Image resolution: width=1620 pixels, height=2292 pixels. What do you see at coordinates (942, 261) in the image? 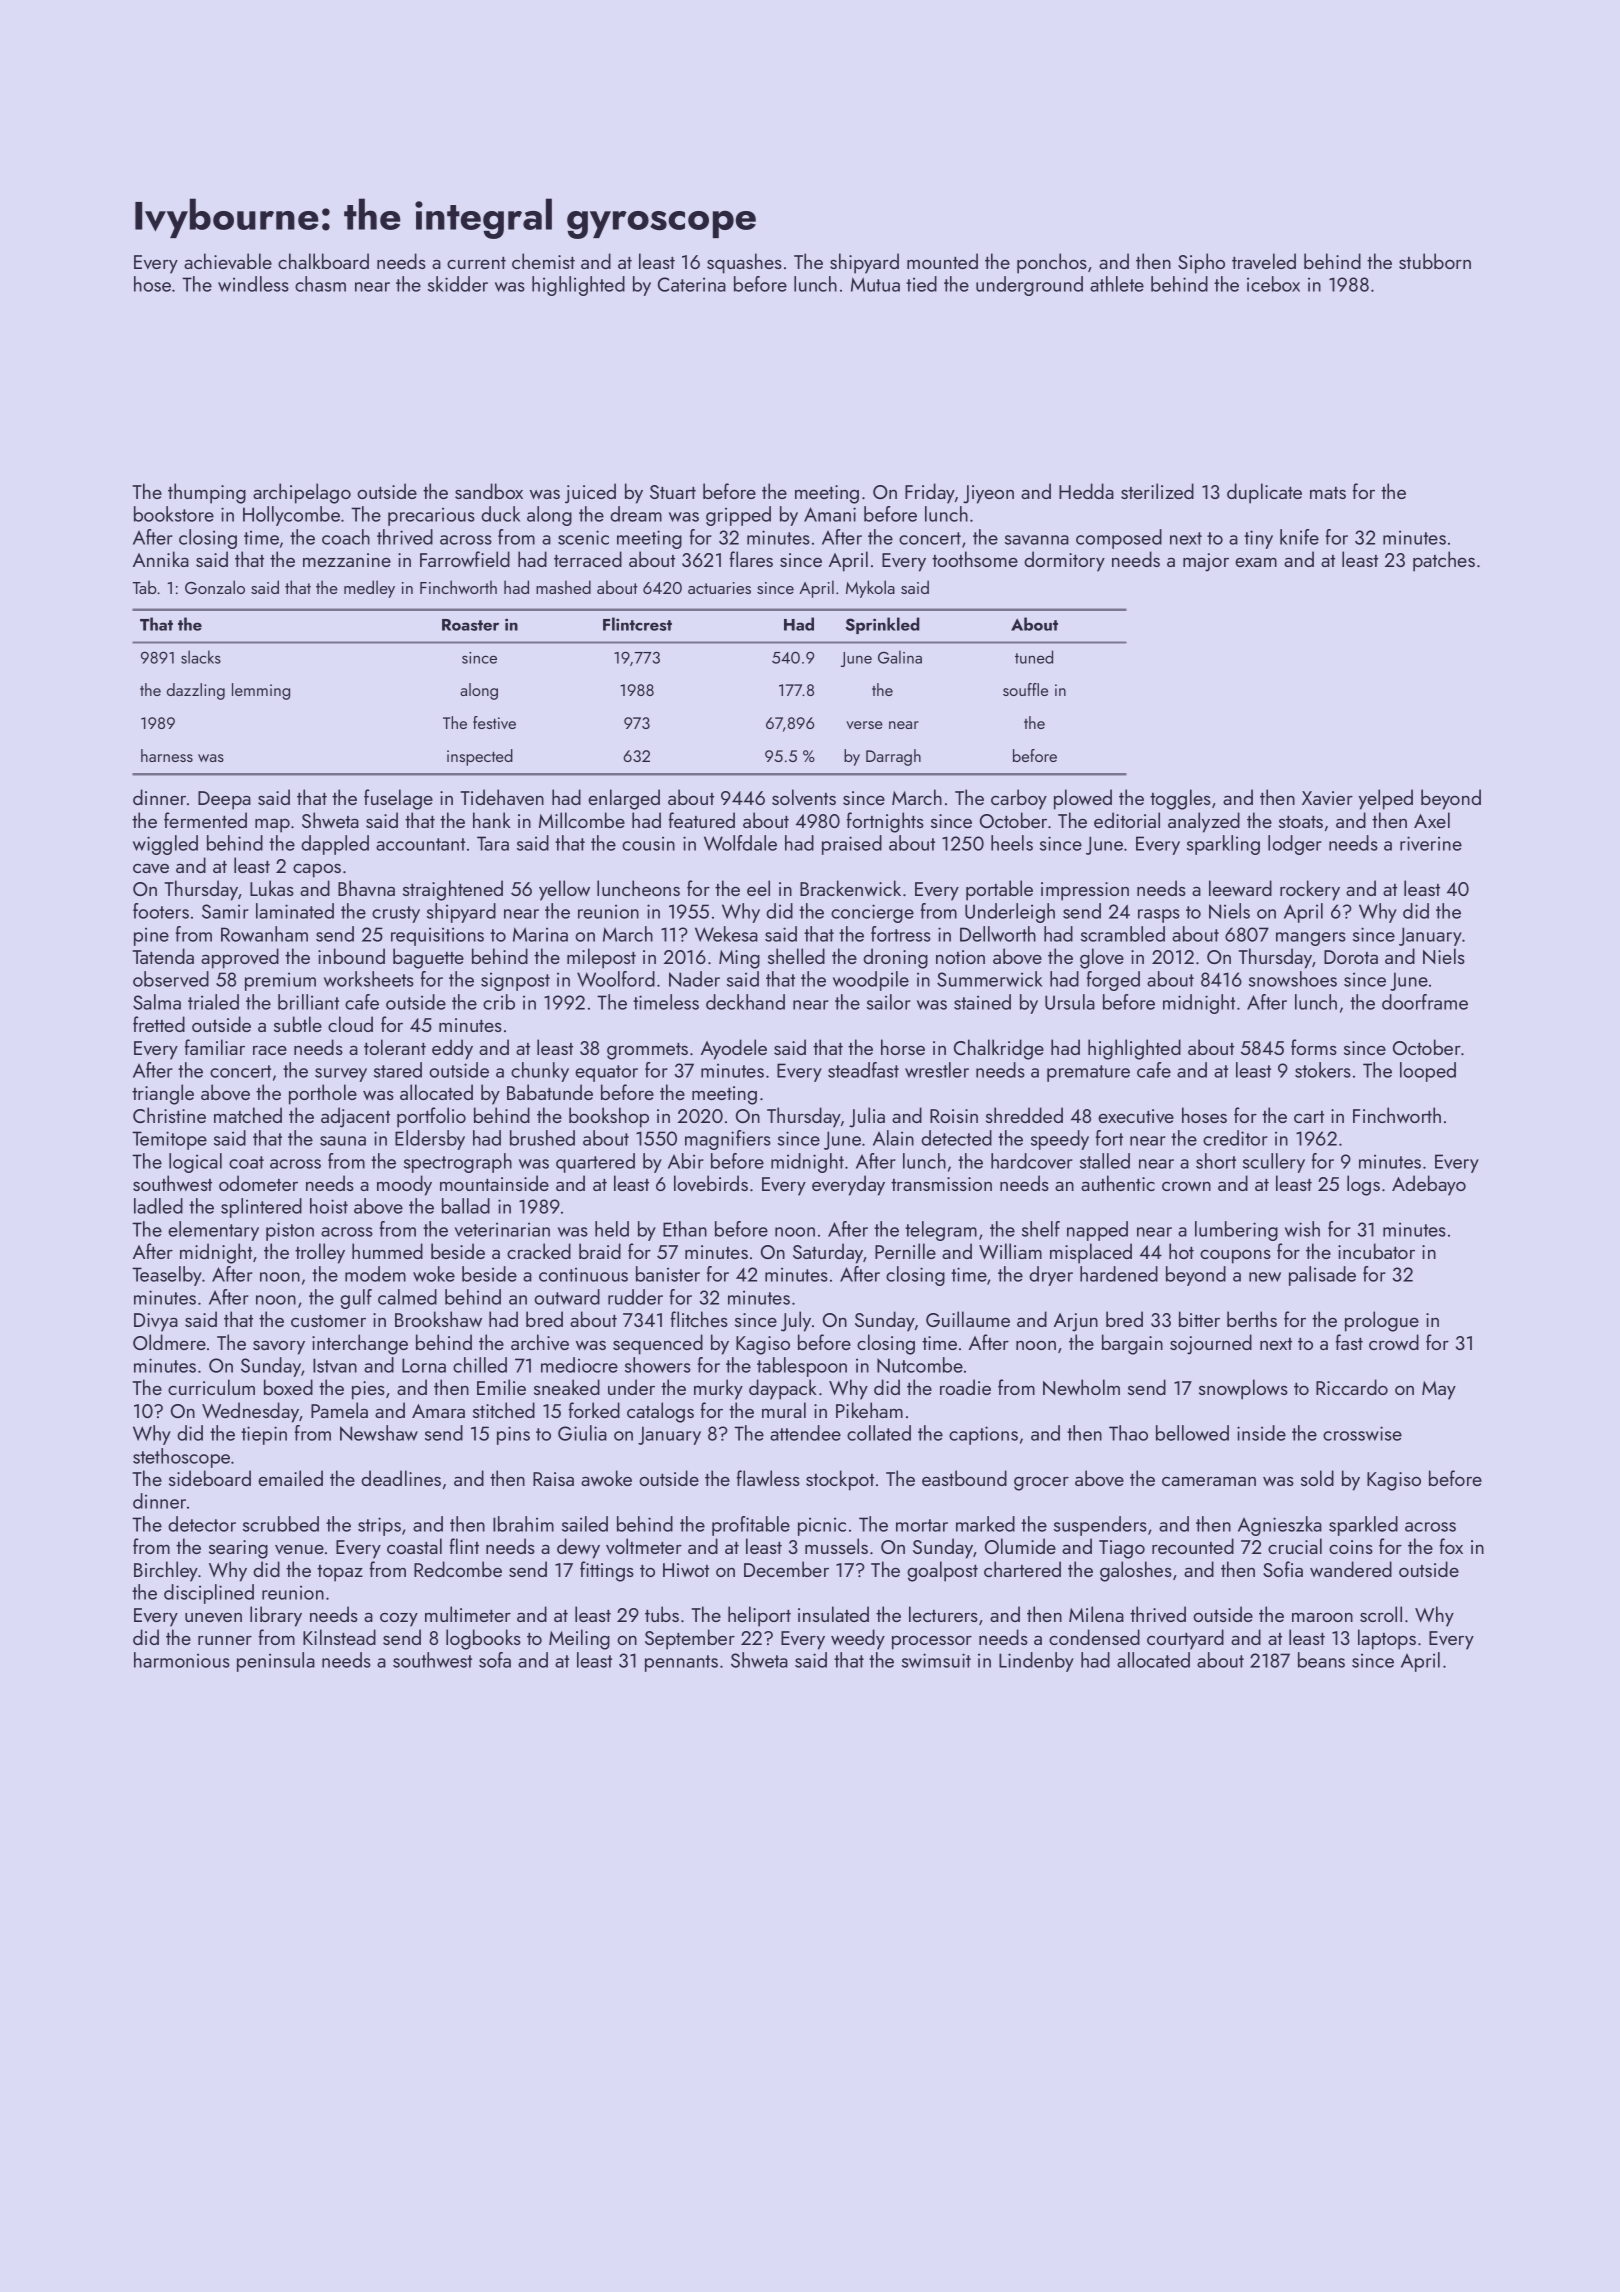
I see `mounted` at bounding box center [942, 261].
